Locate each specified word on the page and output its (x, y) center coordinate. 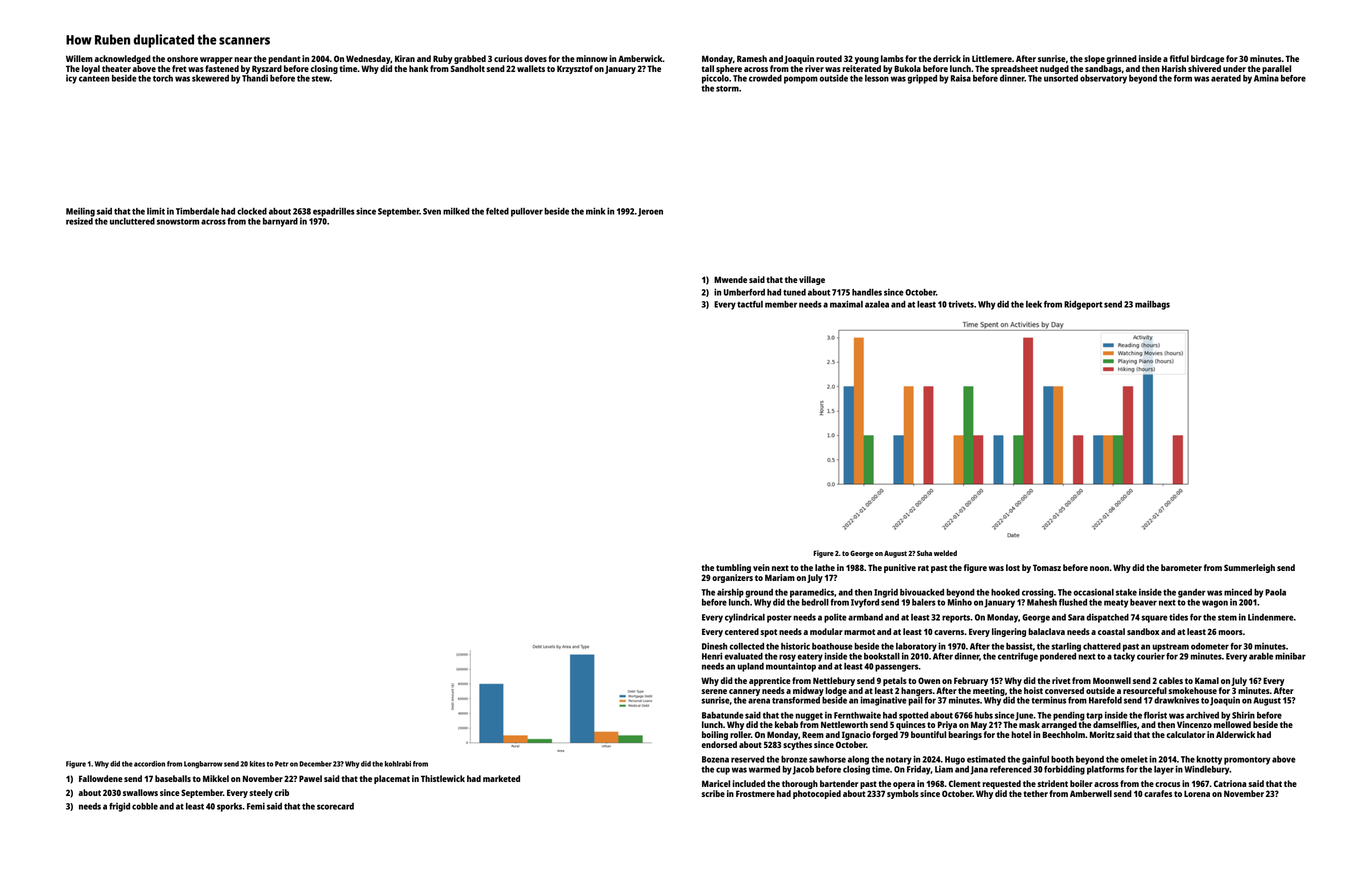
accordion (149, 764)
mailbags (1152, 305)
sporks (229, 807)
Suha (924, 553)
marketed (501, 778)
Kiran (405, 58)
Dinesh (714, 646)
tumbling (733, 568)
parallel (1276, 69)
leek (1034, 304)
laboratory (916, 647)
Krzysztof (575, 69)
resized (79, 221)
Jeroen (650, 212)
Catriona (1230, 783)
